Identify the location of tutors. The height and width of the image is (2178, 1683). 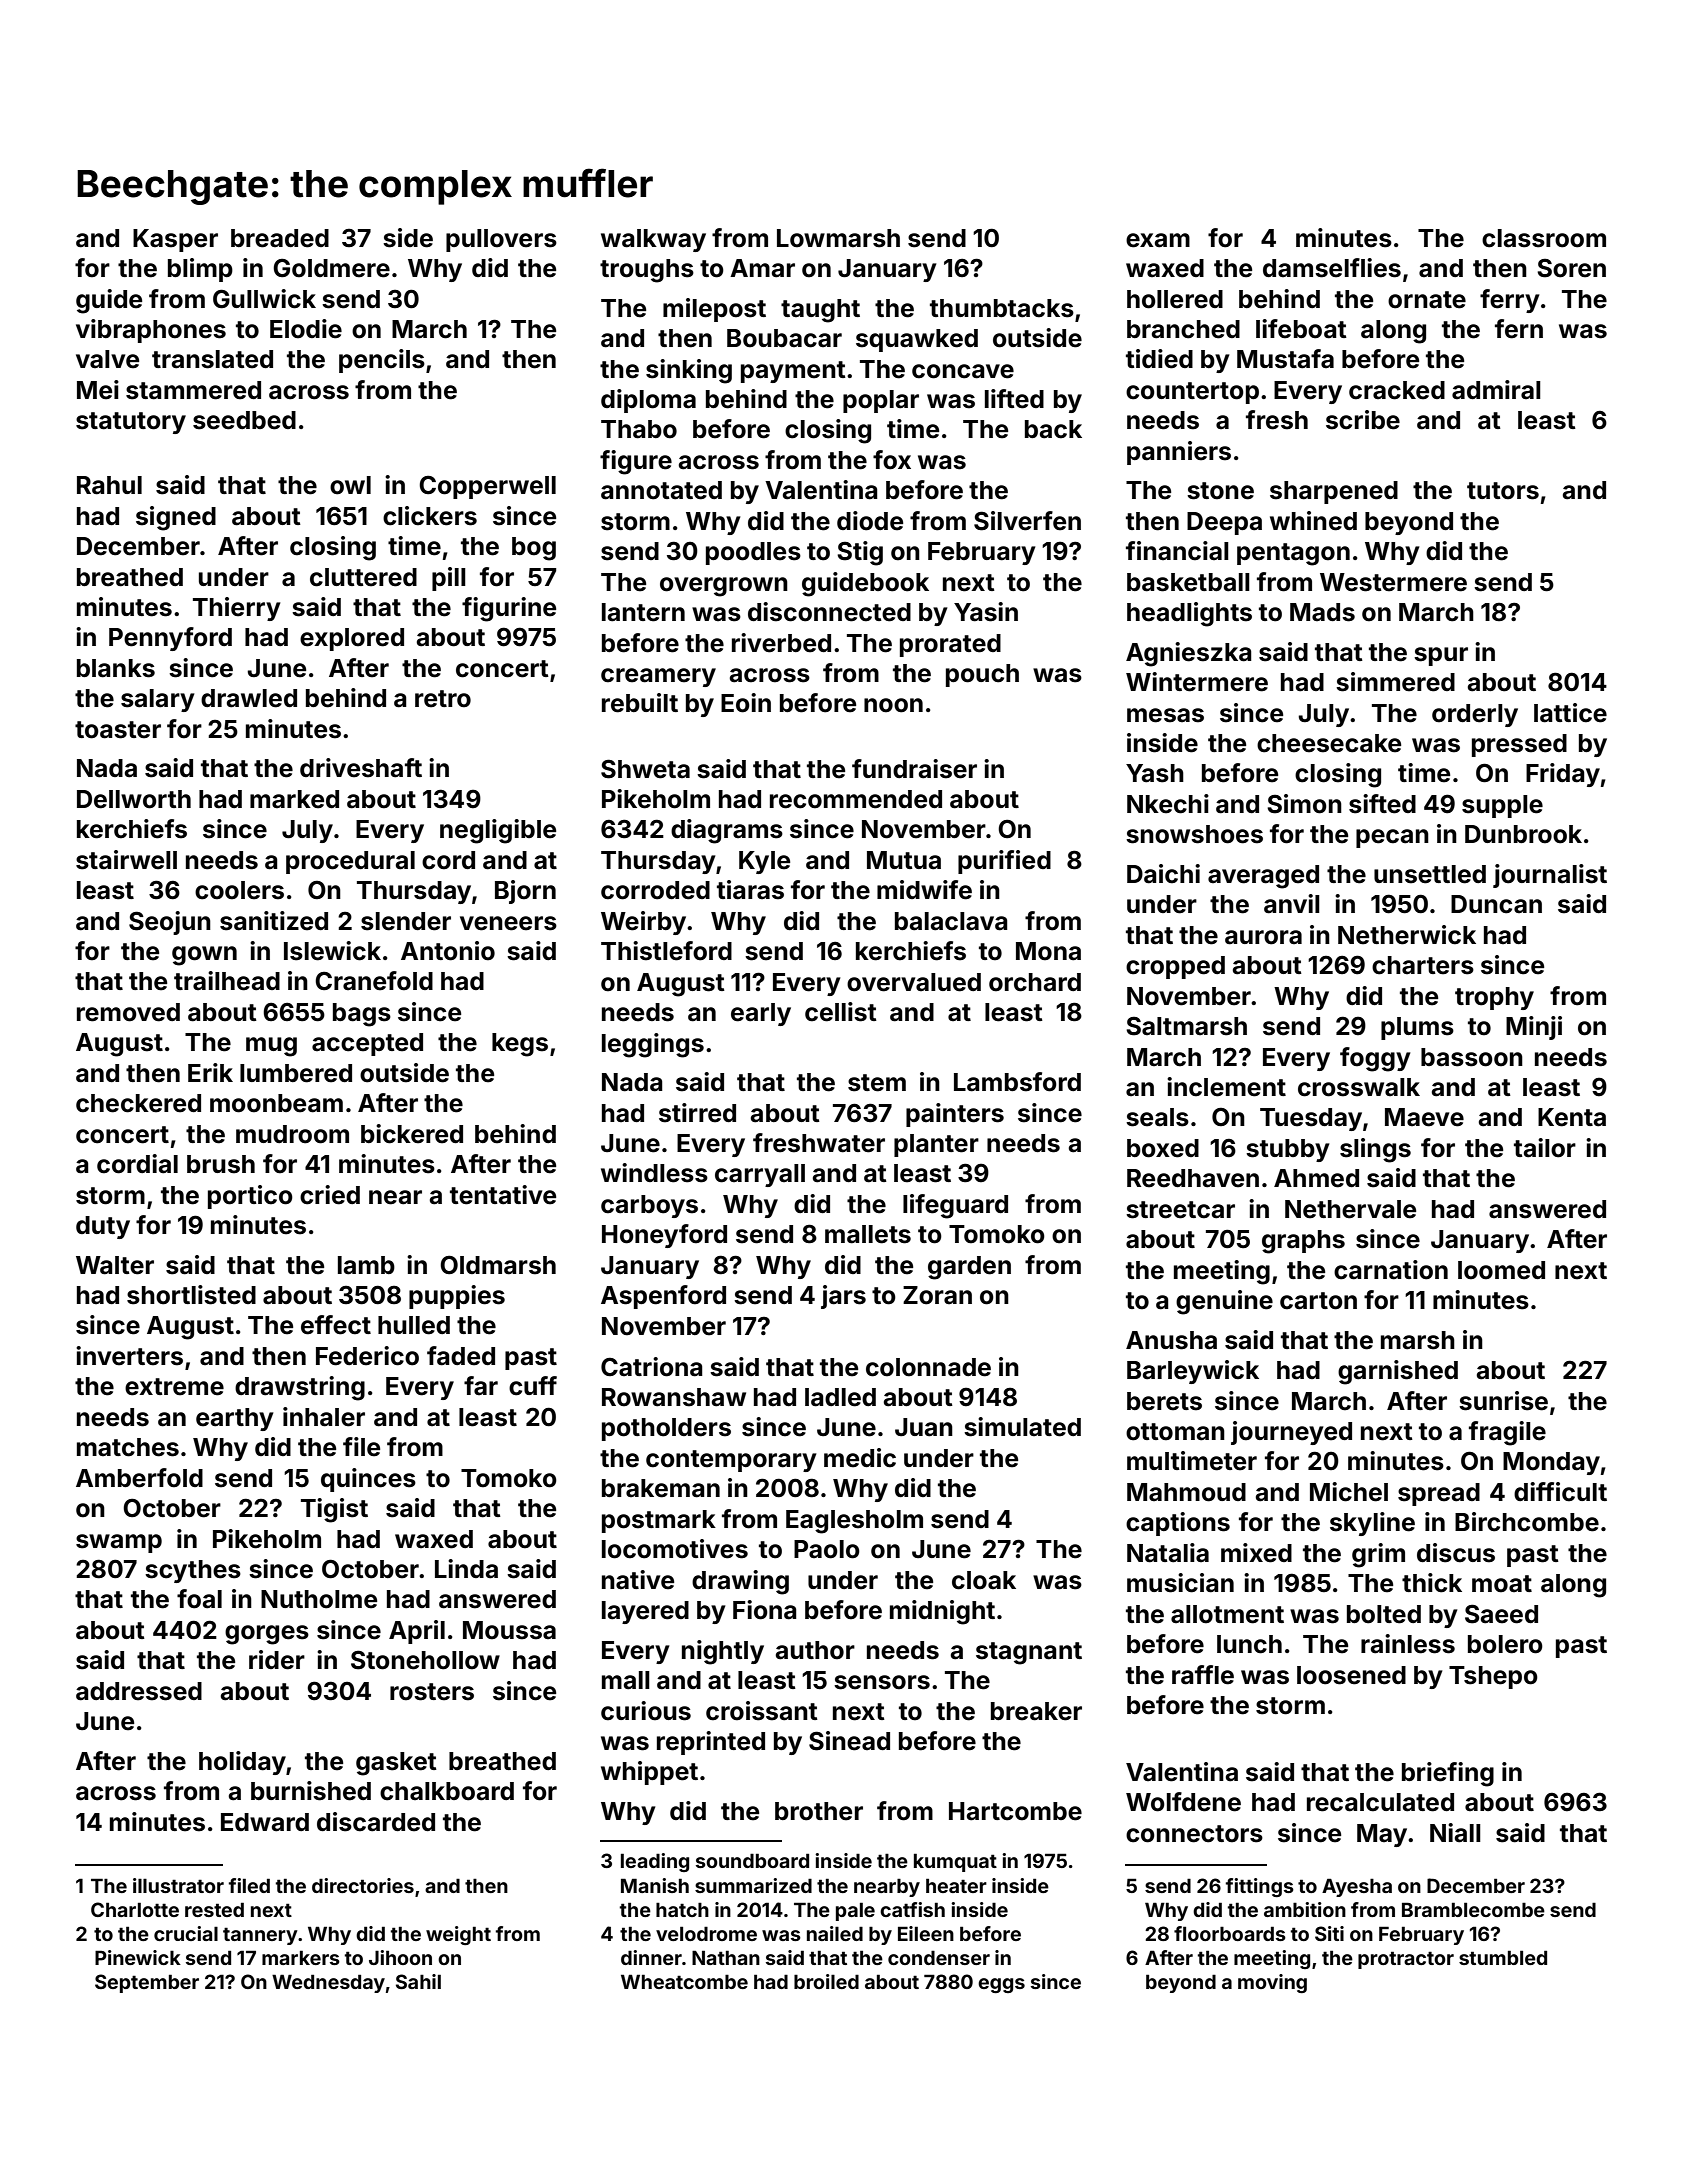
(1503, 491).
